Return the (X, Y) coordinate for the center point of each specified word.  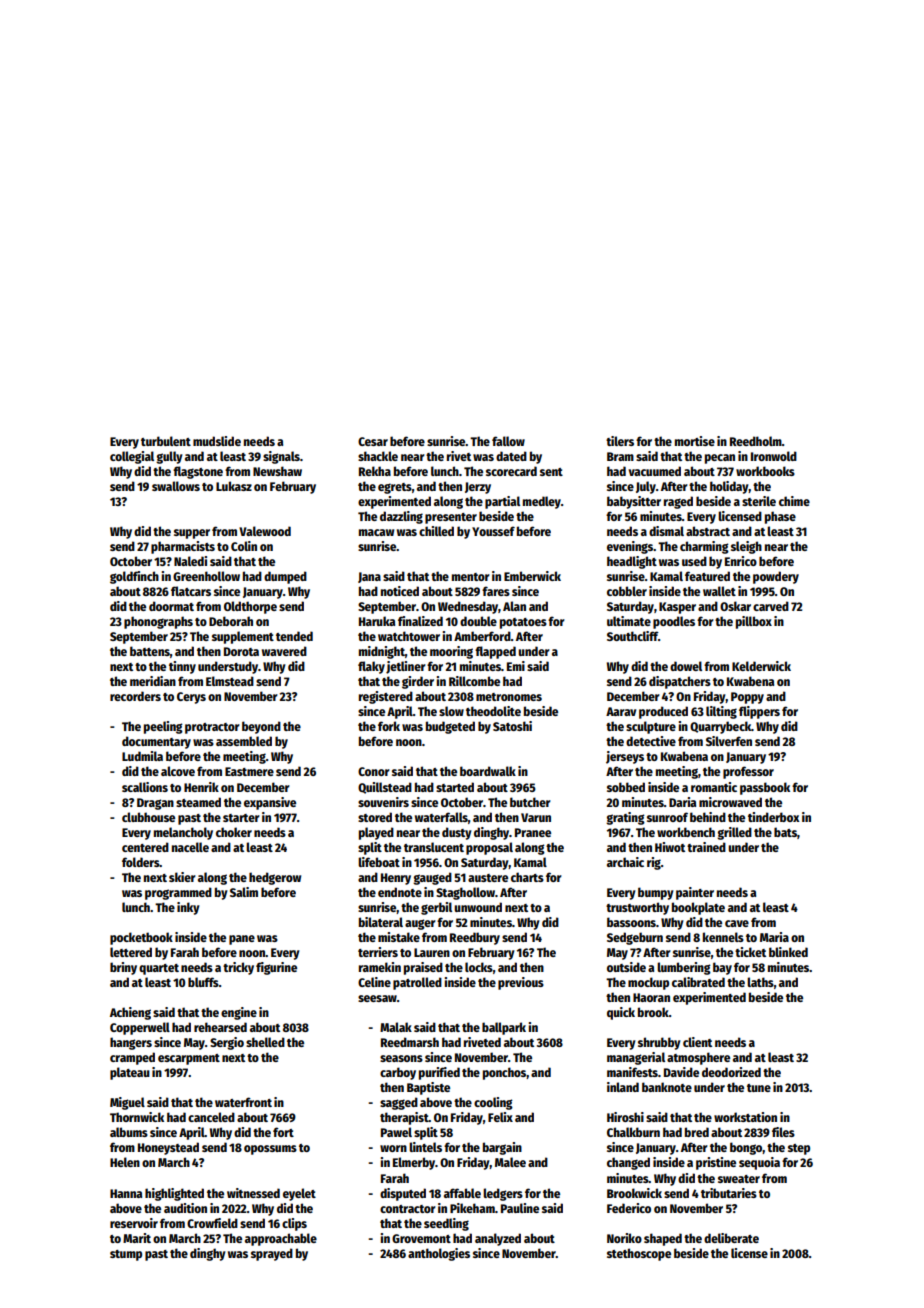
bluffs (203, 982)
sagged (399, 1103)
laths (760, 982)
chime (794, 501)
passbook (765, 788)
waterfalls (441, 817)
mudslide (217, 441)
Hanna (126, 1193)
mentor (471, 577)
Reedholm (756, 441)
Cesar (373, 441)
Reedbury (475, 938)
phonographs (158, 622)
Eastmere (249, 771)
